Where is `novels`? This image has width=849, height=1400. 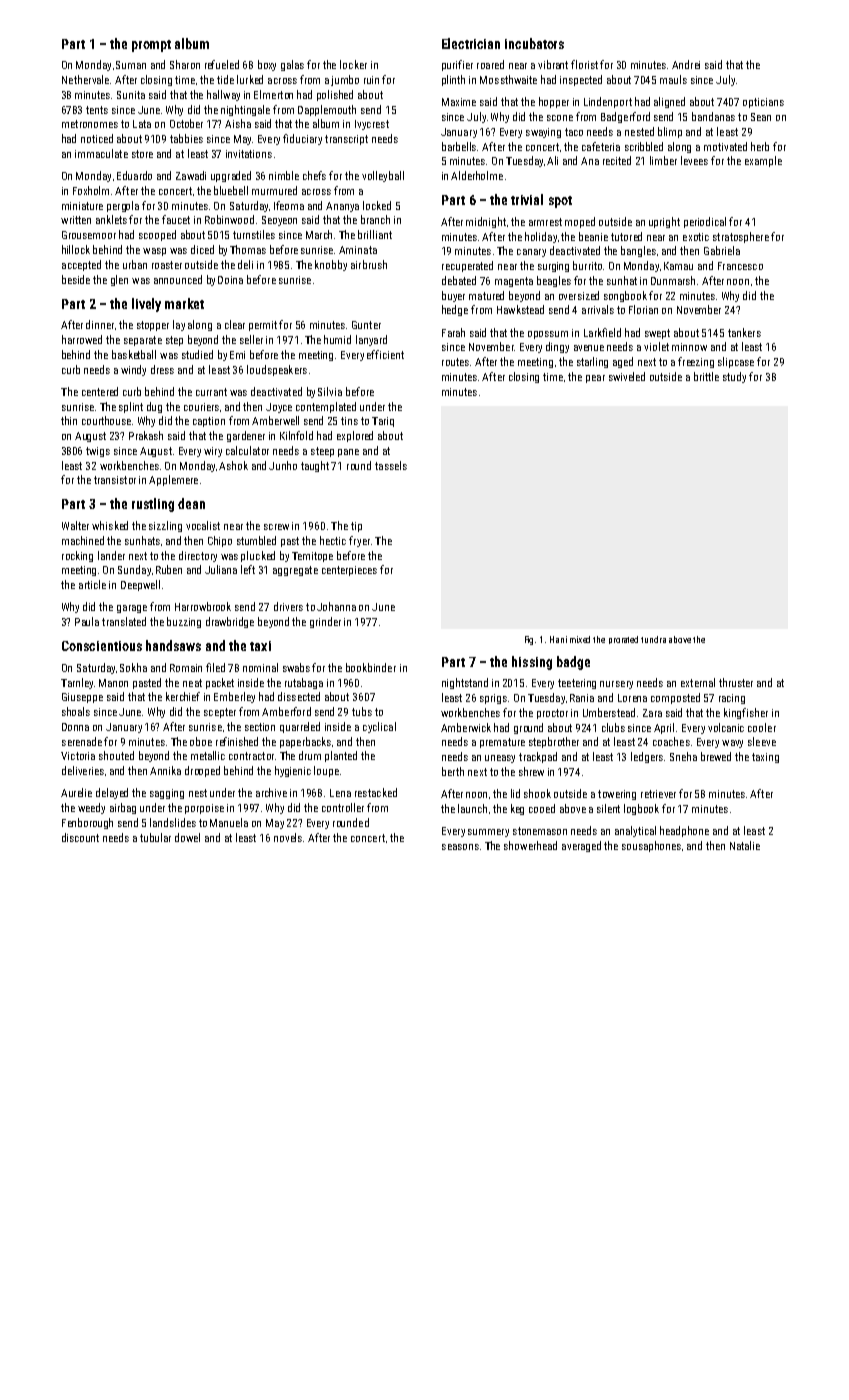
novels is located at coordinates (288, 837).
